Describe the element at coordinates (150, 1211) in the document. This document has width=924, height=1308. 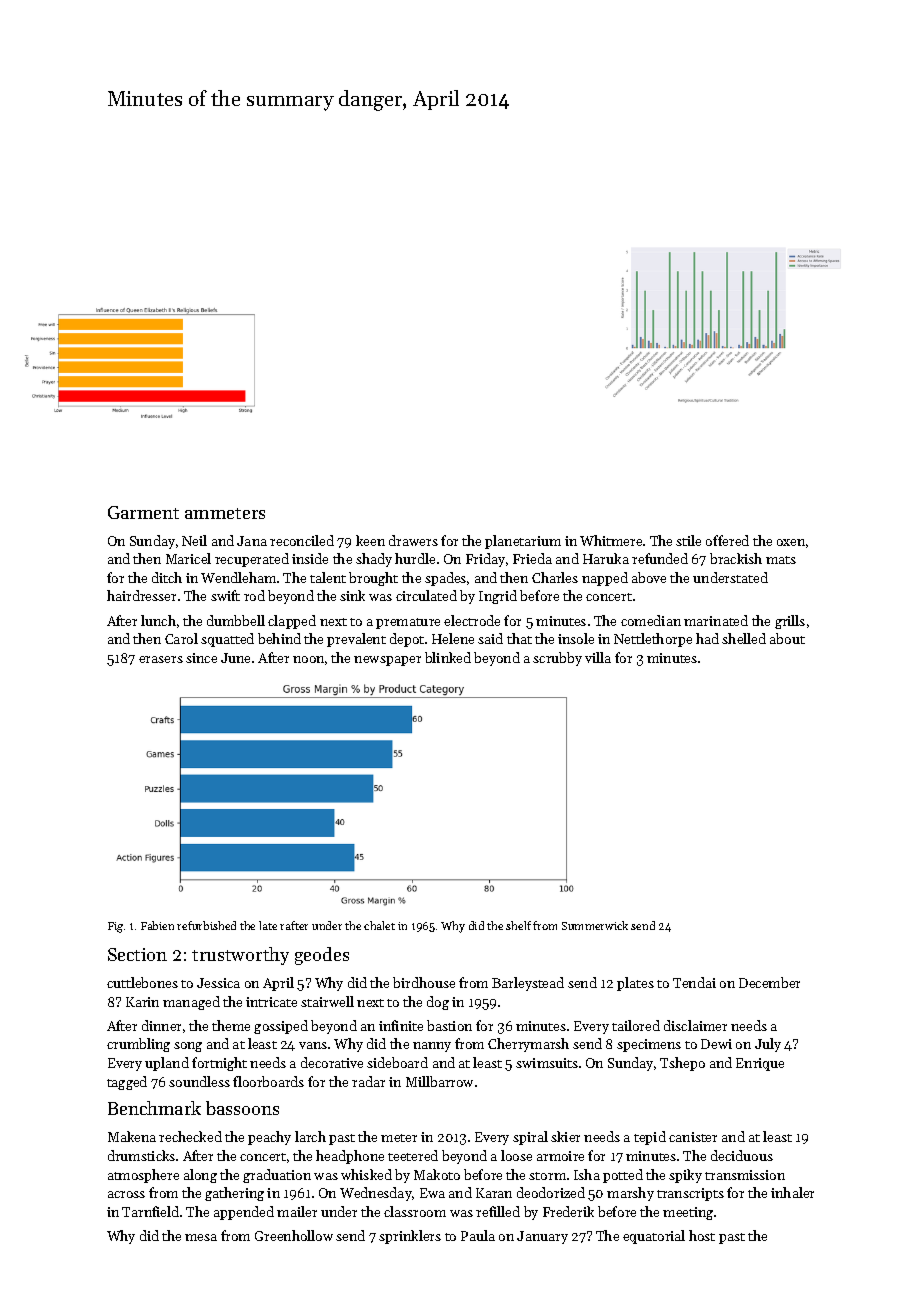
I see `Tarnfield` at that location.
